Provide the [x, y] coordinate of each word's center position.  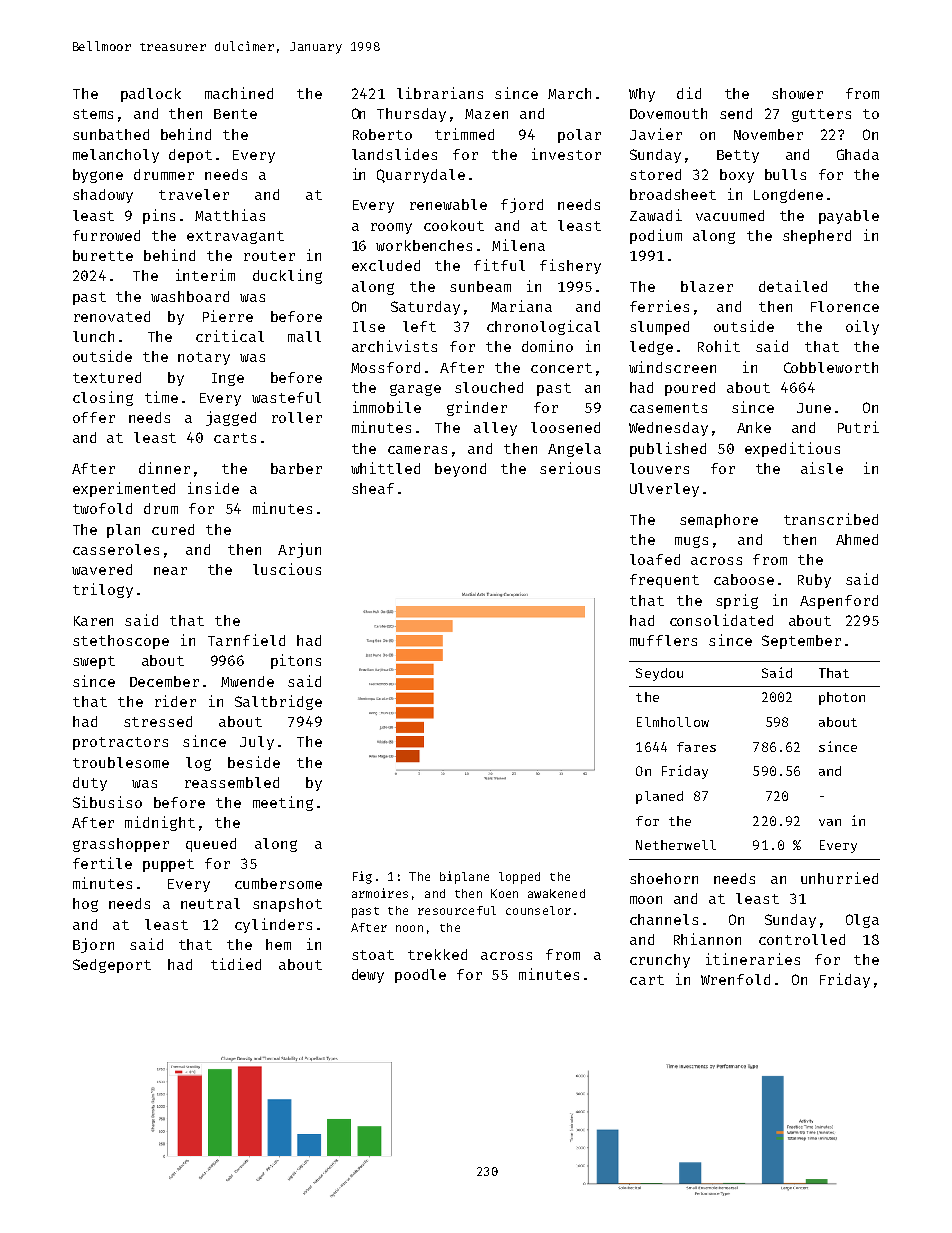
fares [696, 747]
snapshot [287, 905]
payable [849, 217]
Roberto [382, 134]
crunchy [660, 961]
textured [107, 377]
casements [668, 408]
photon [842, 698]
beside [254, 762]
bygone [98, 176]
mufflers [663, 640]
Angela [574, 450]
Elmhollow [673, 722]
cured [173, 529]
